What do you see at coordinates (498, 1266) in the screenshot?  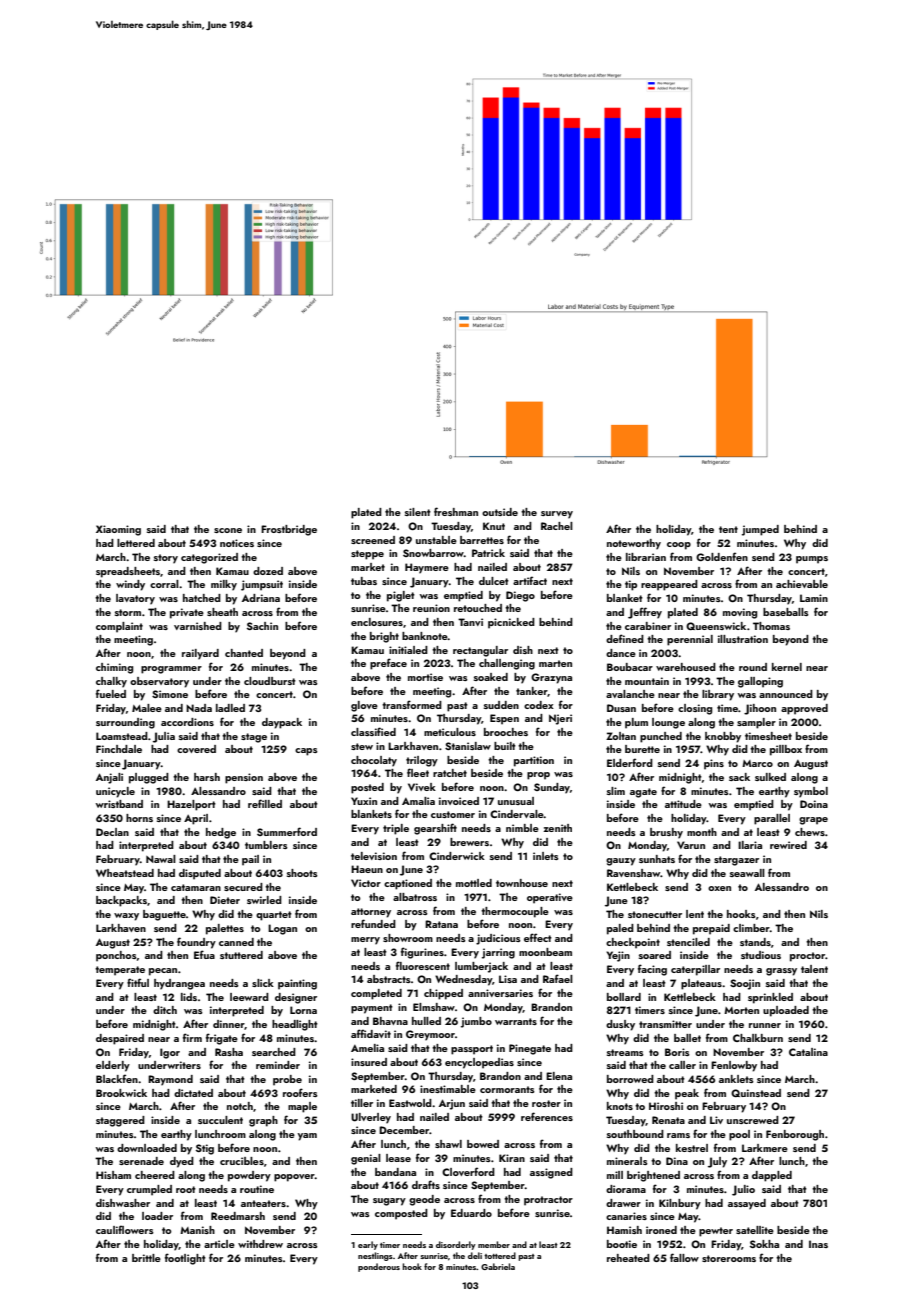 I see `Gabriela` at bounding box center [498, 1266].
